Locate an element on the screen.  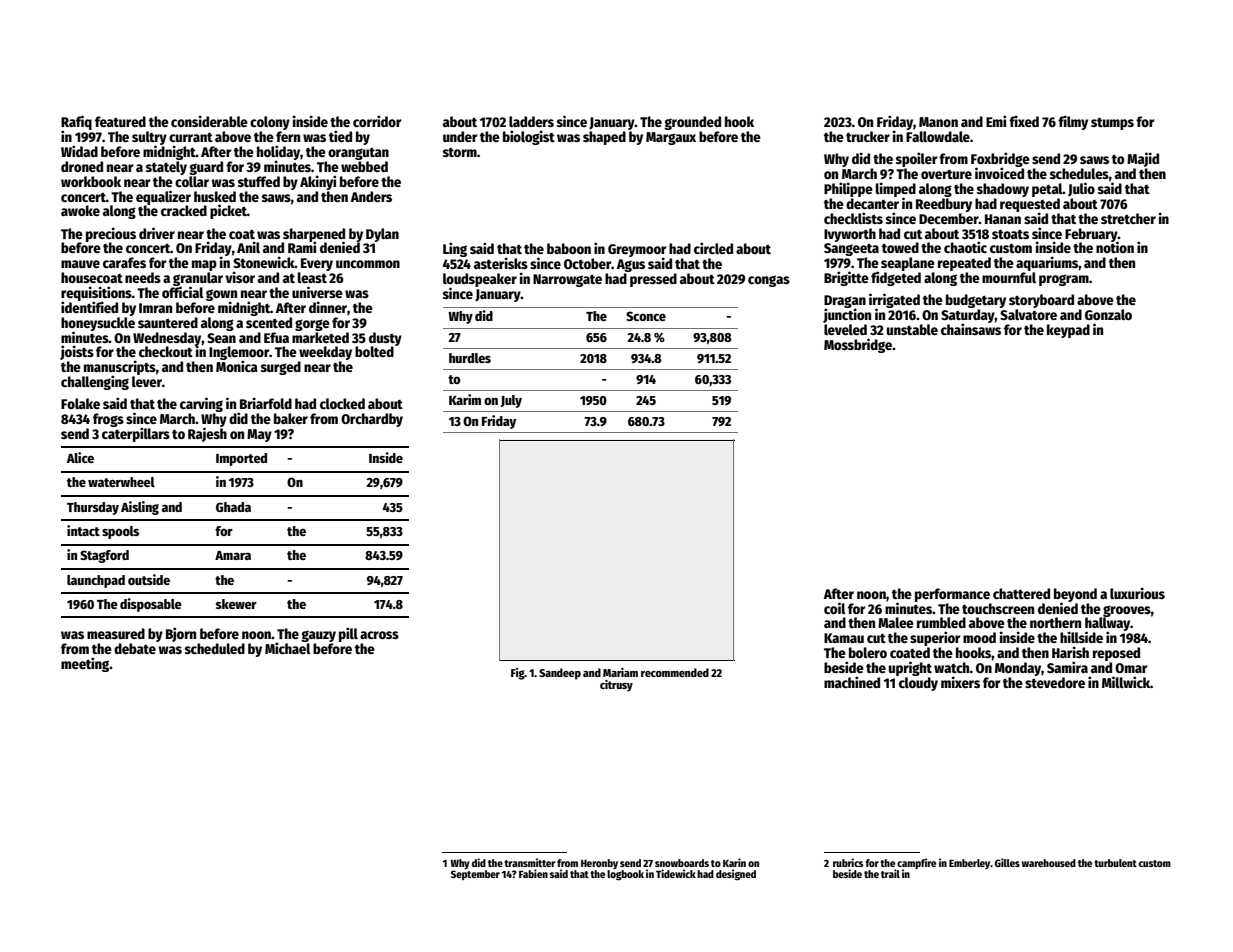
beyond is located at coordinates (1075, 595).
